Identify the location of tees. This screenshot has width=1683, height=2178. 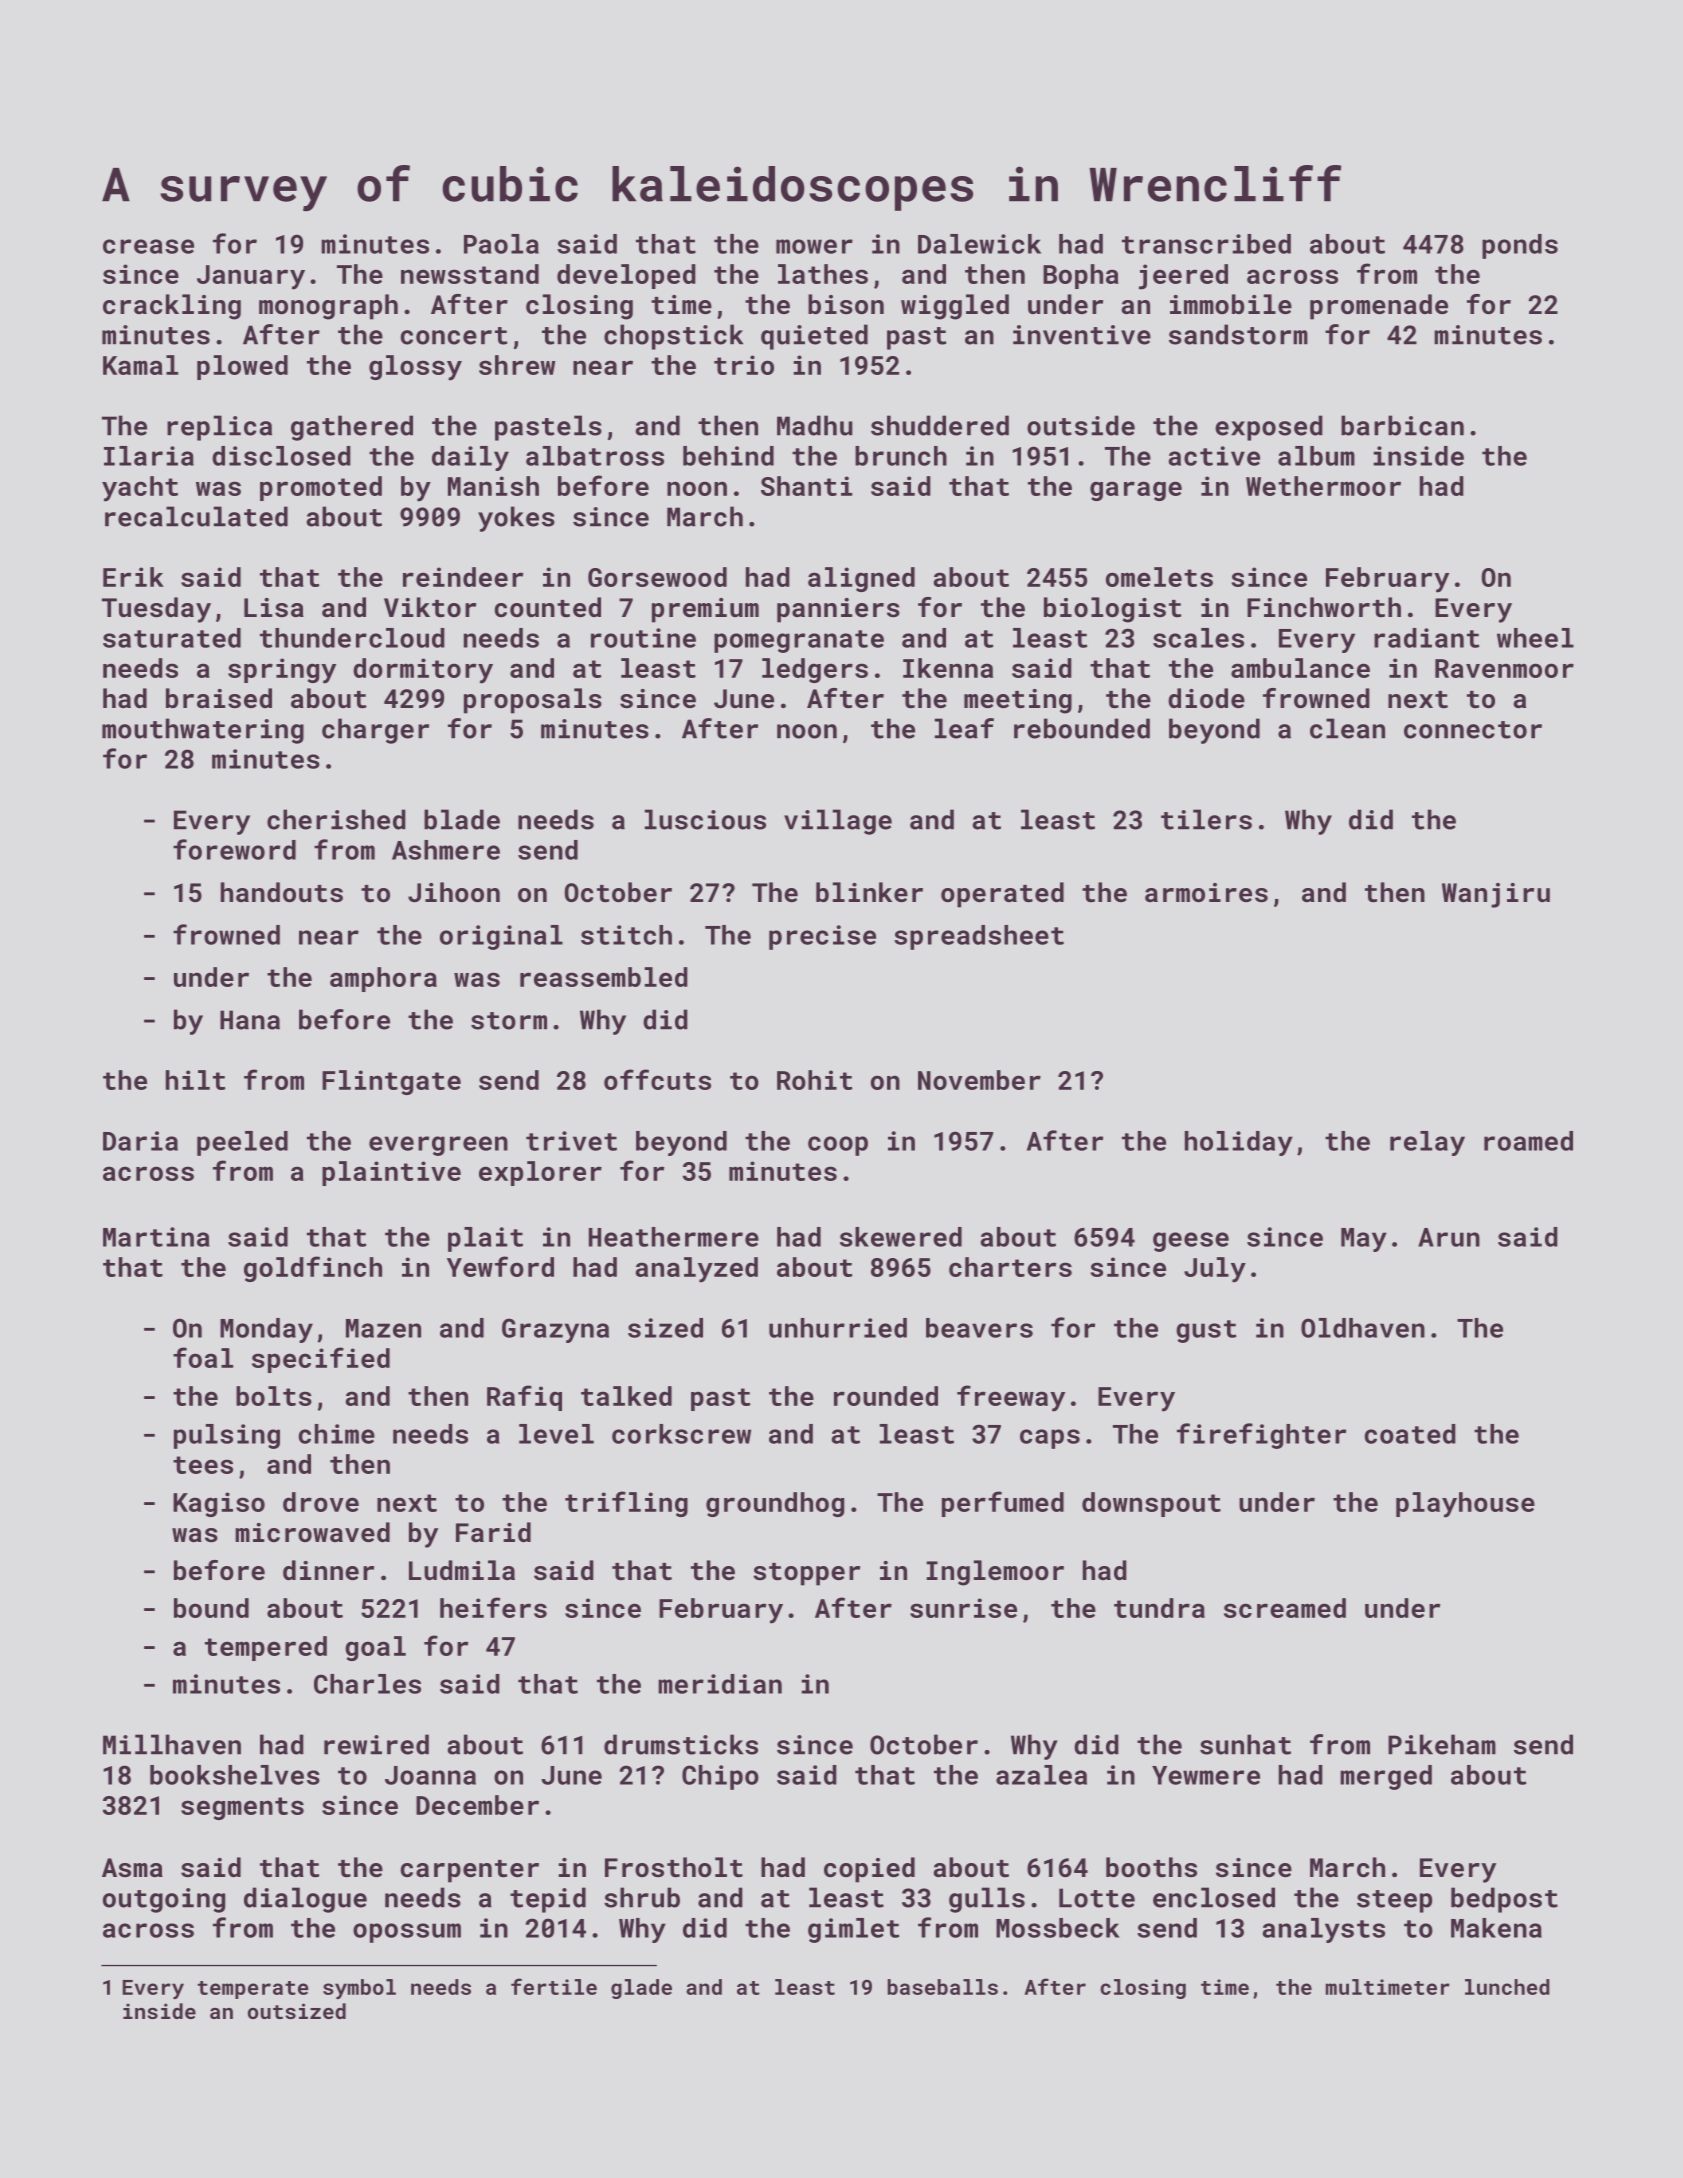
(203, 1465).
